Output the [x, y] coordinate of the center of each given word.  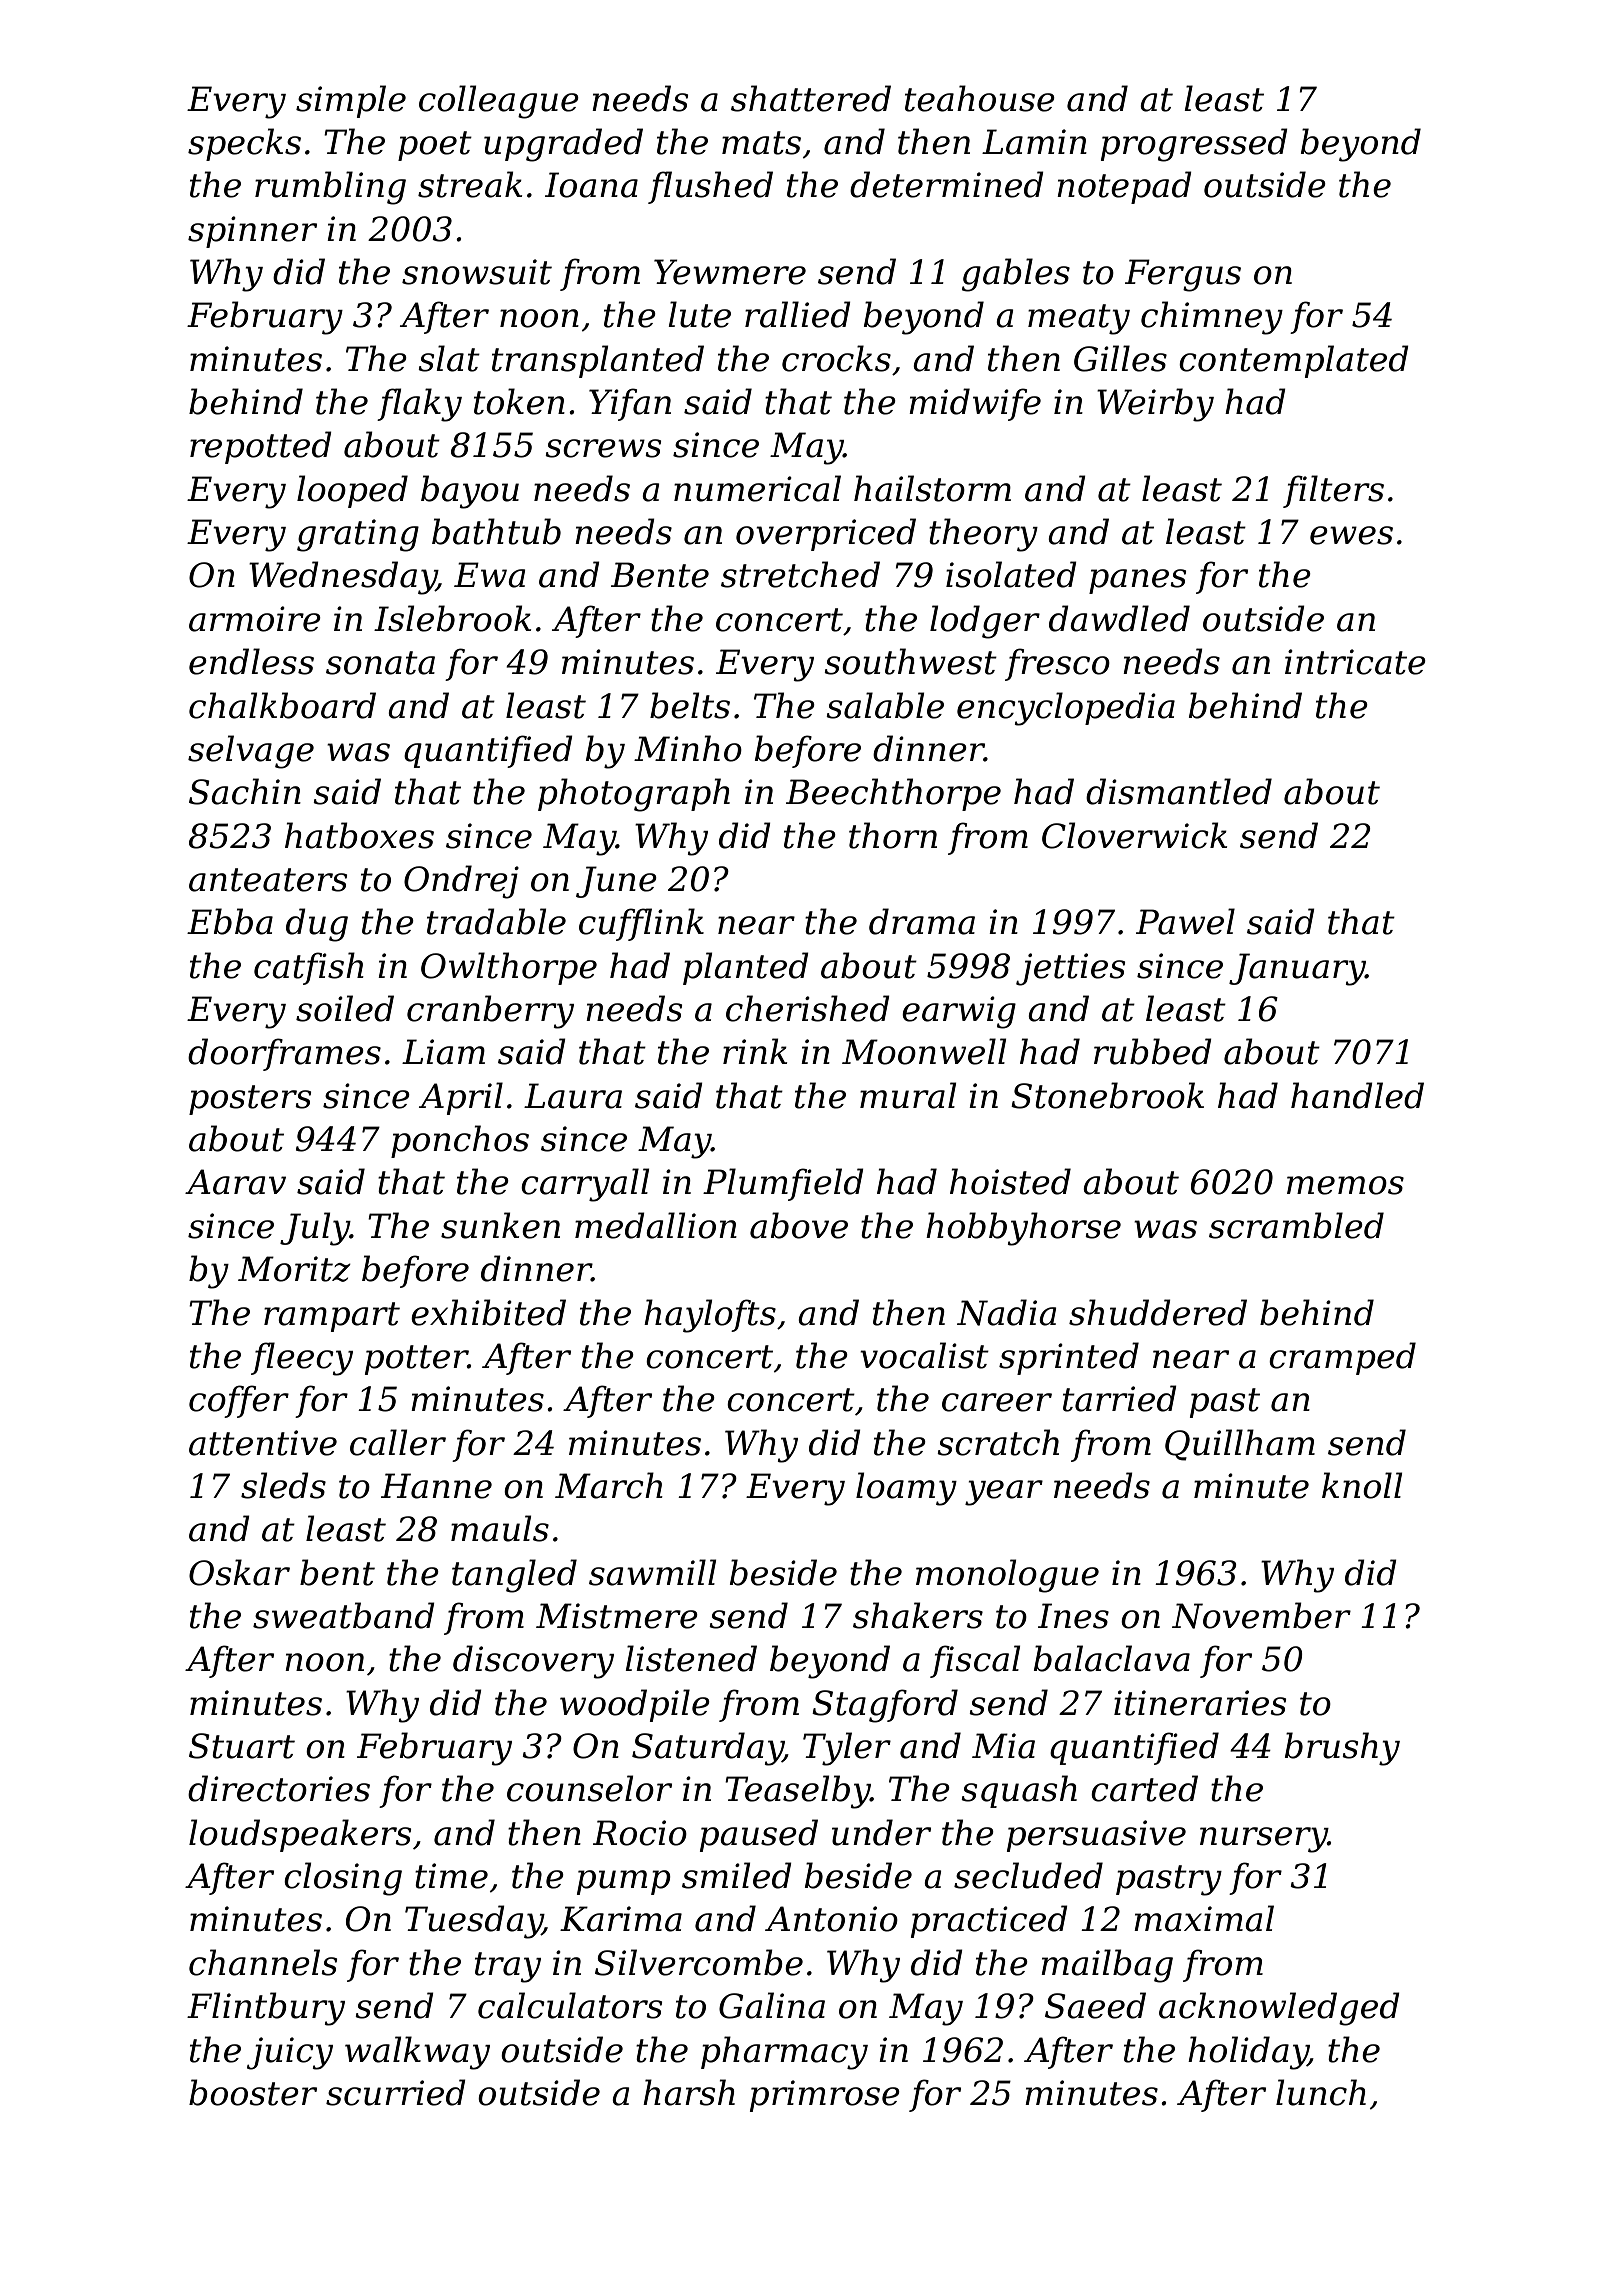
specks [244, 144]
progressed [1194, 145]
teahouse [980, 98]
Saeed [1095, 2005]
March [609, 1485]
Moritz [294, 1269]
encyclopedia [1066, 709]
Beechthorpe [893, 794]
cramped [1342, 1358]
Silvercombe [699, 1962]
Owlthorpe [509, 968]
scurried [396, 2092]
